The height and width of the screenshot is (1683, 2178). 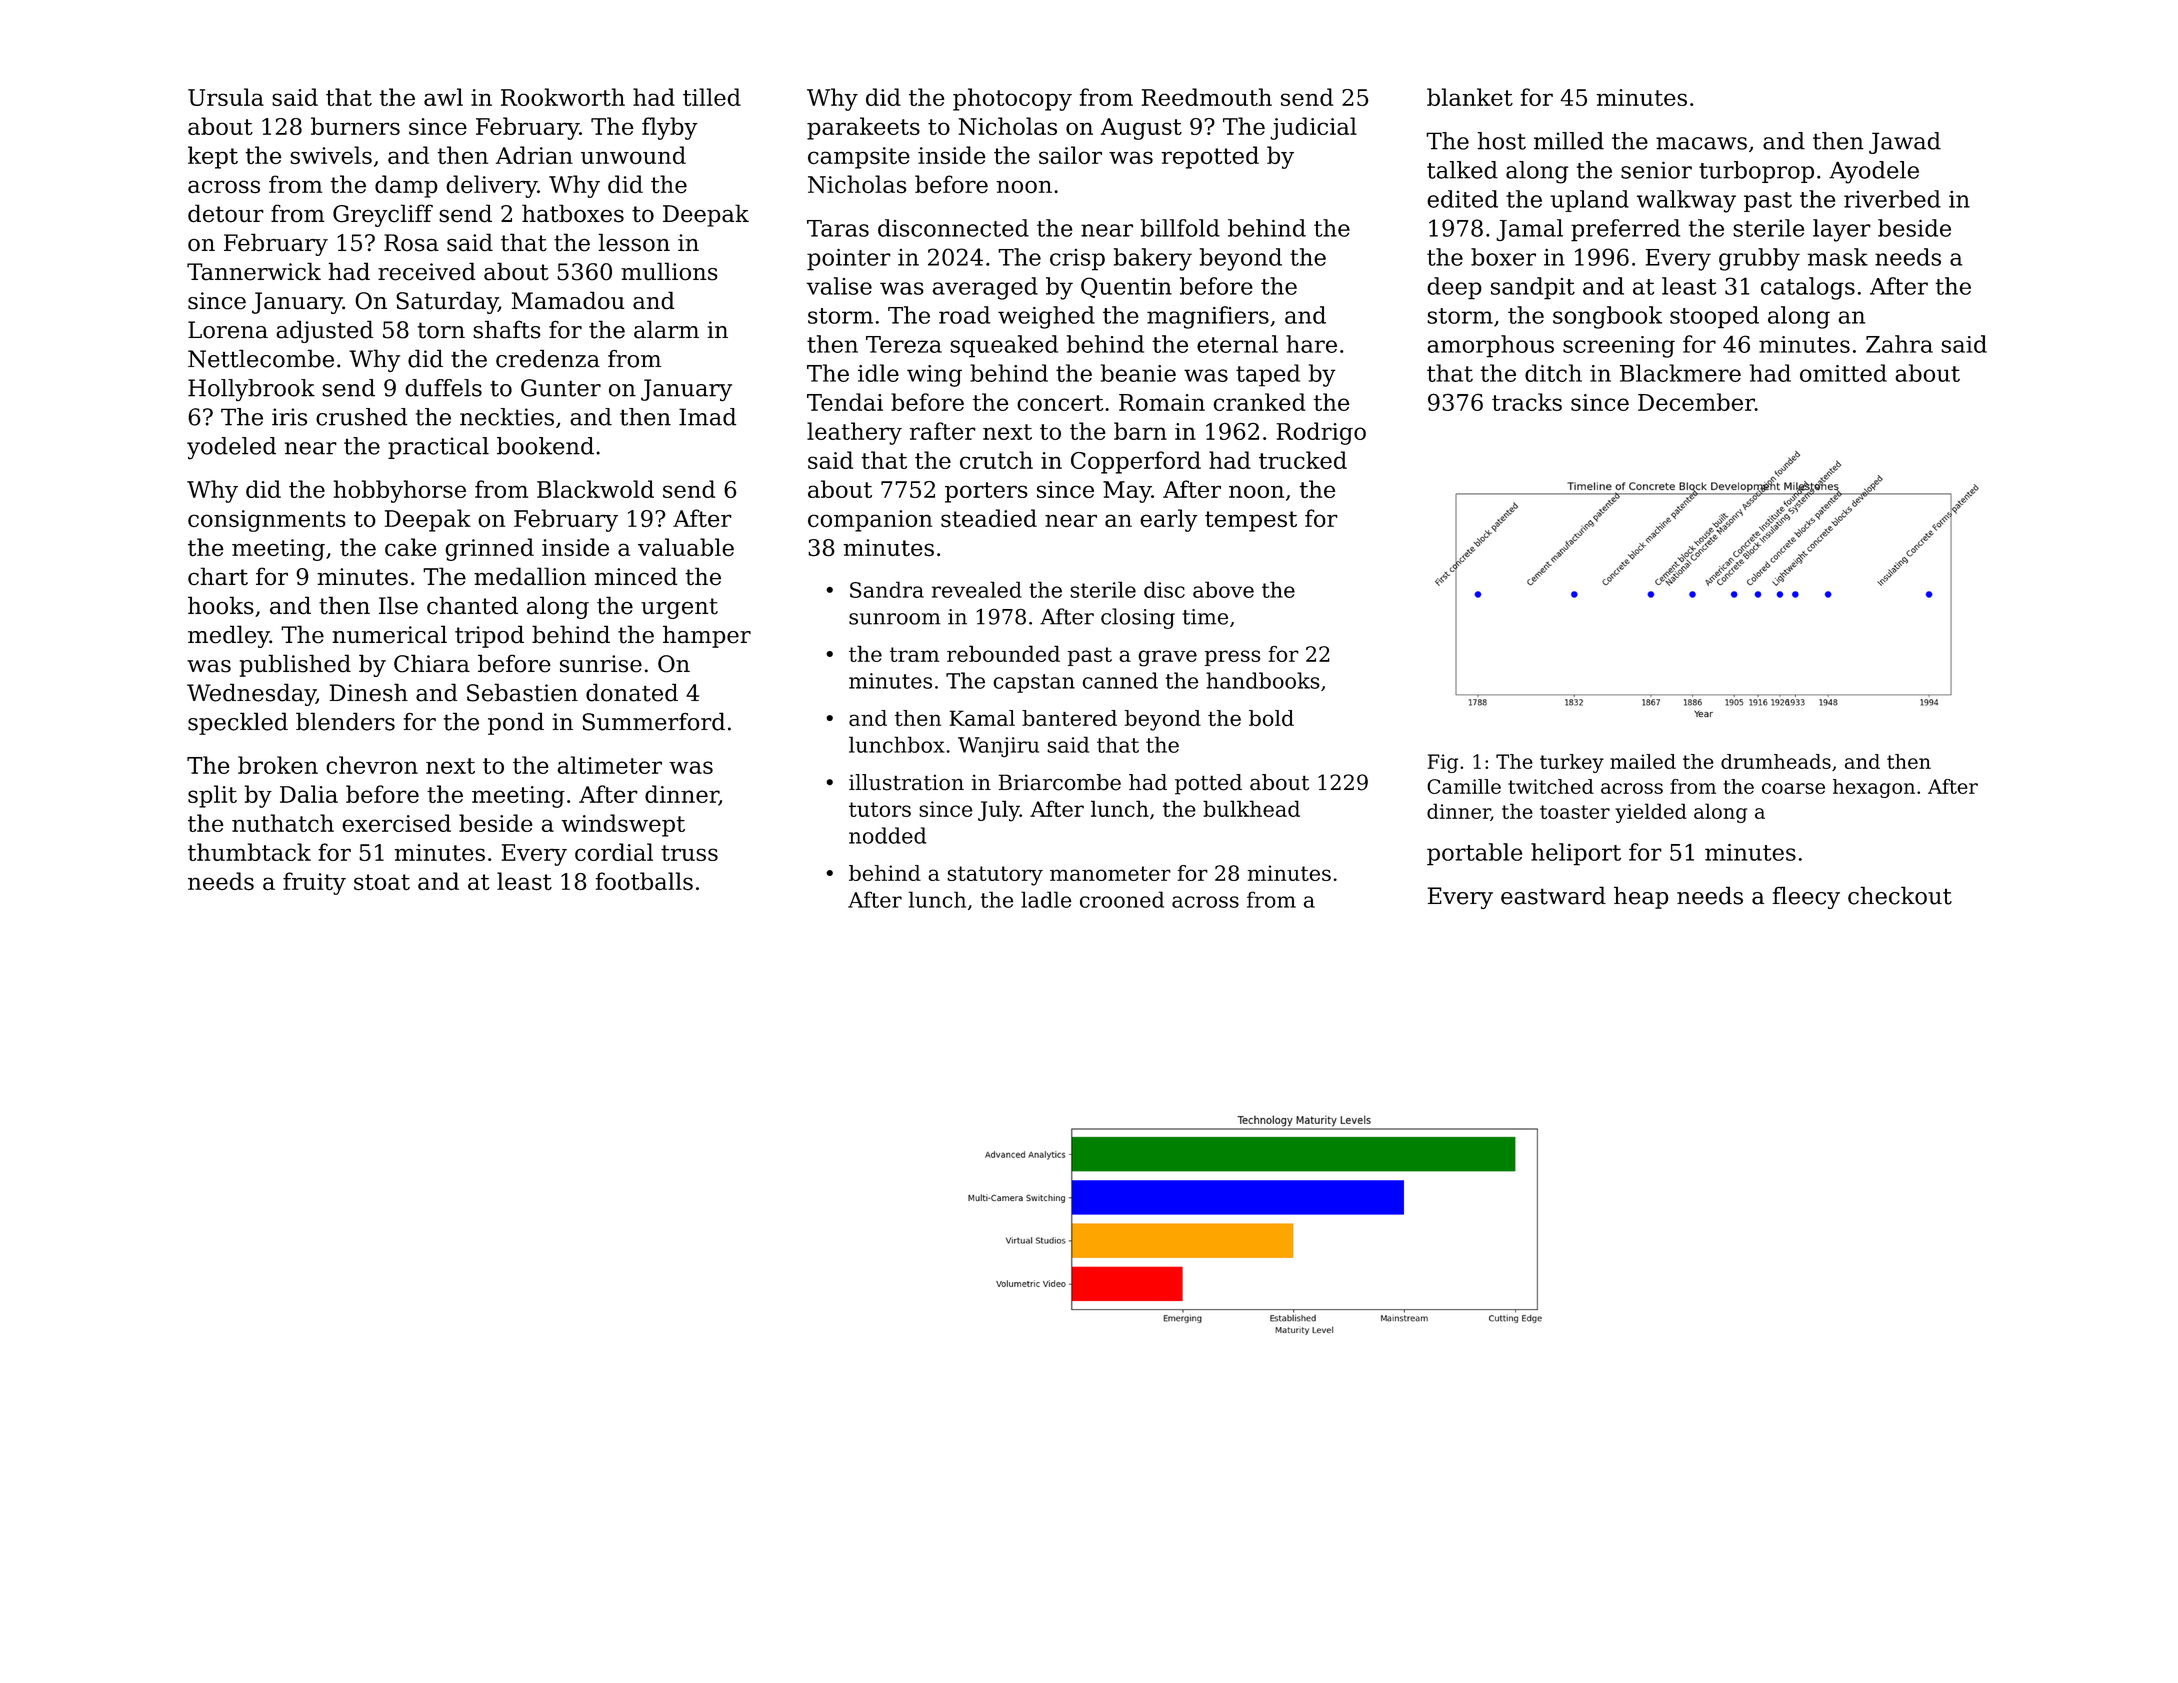 I want to click on Reedmouth, so click(x=1207, y=97).
